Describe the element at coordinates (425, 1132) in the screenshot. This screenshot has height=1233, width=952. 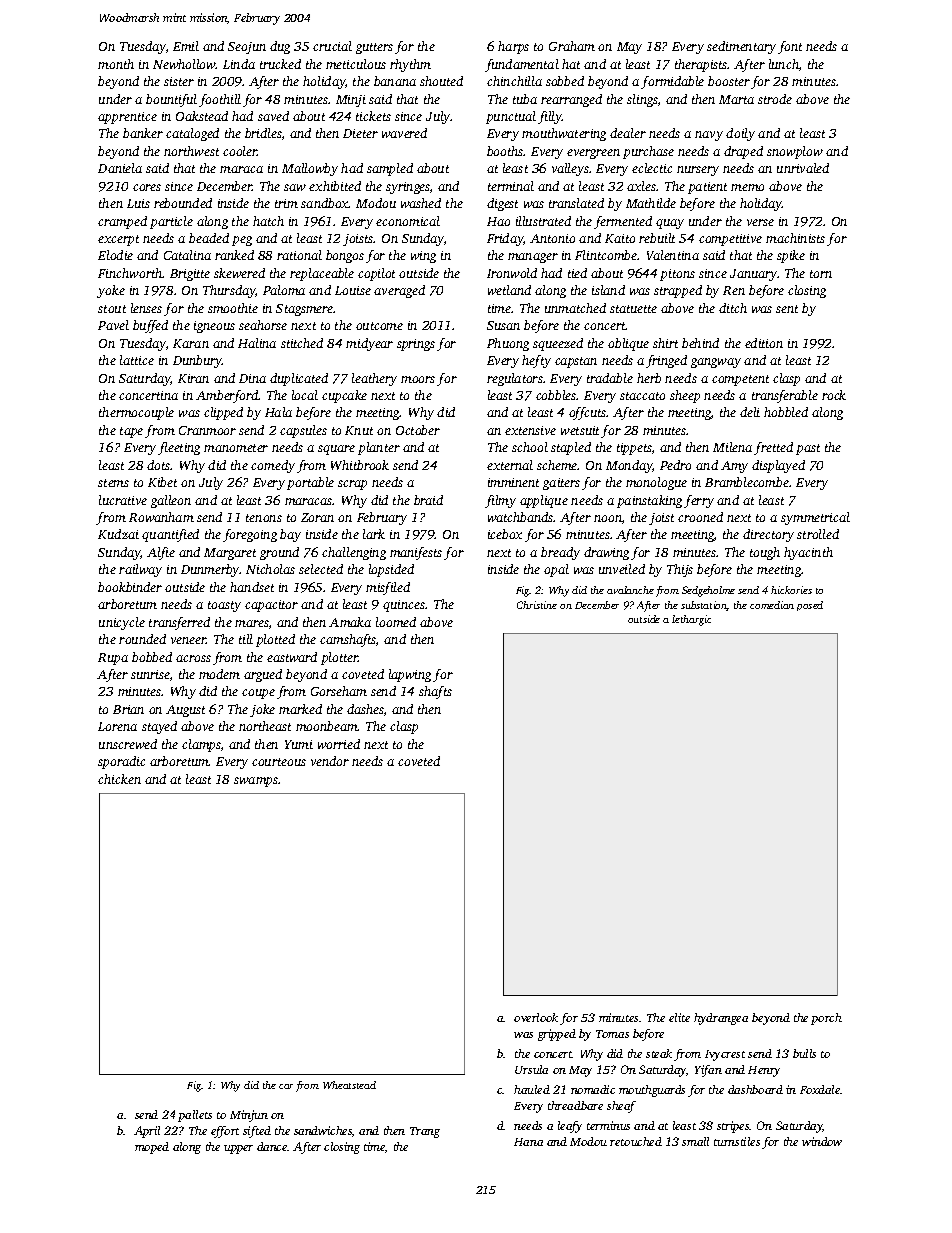
I see `Trang` at that location.
